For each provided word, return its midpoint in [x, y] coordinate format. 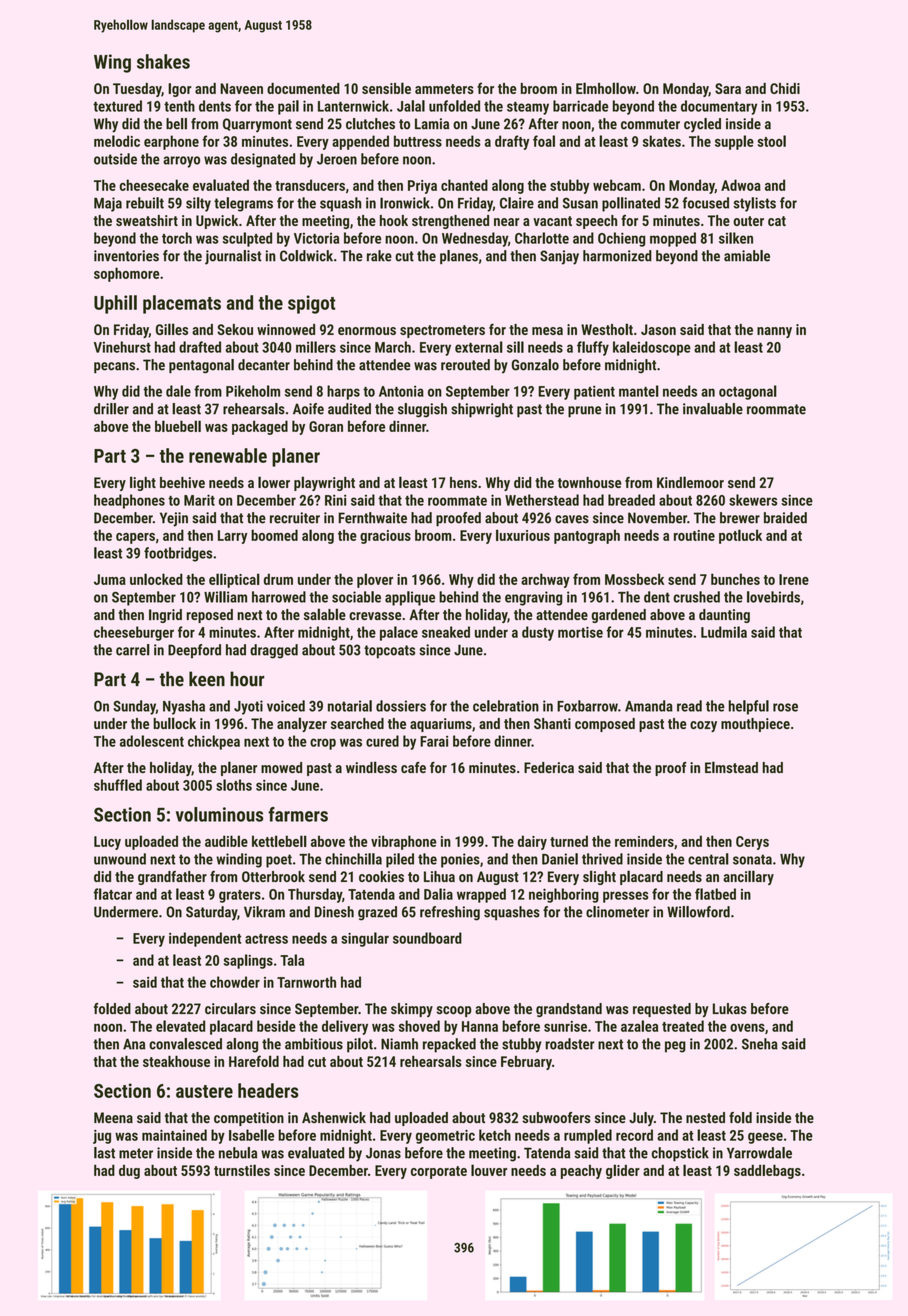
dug [129, 1172]
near [506, 222]
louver [489, 1170]
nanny [774, 332]
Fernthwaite [372, 518]
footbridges [178, 554]
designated [263, 160]
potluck [740, 536]
